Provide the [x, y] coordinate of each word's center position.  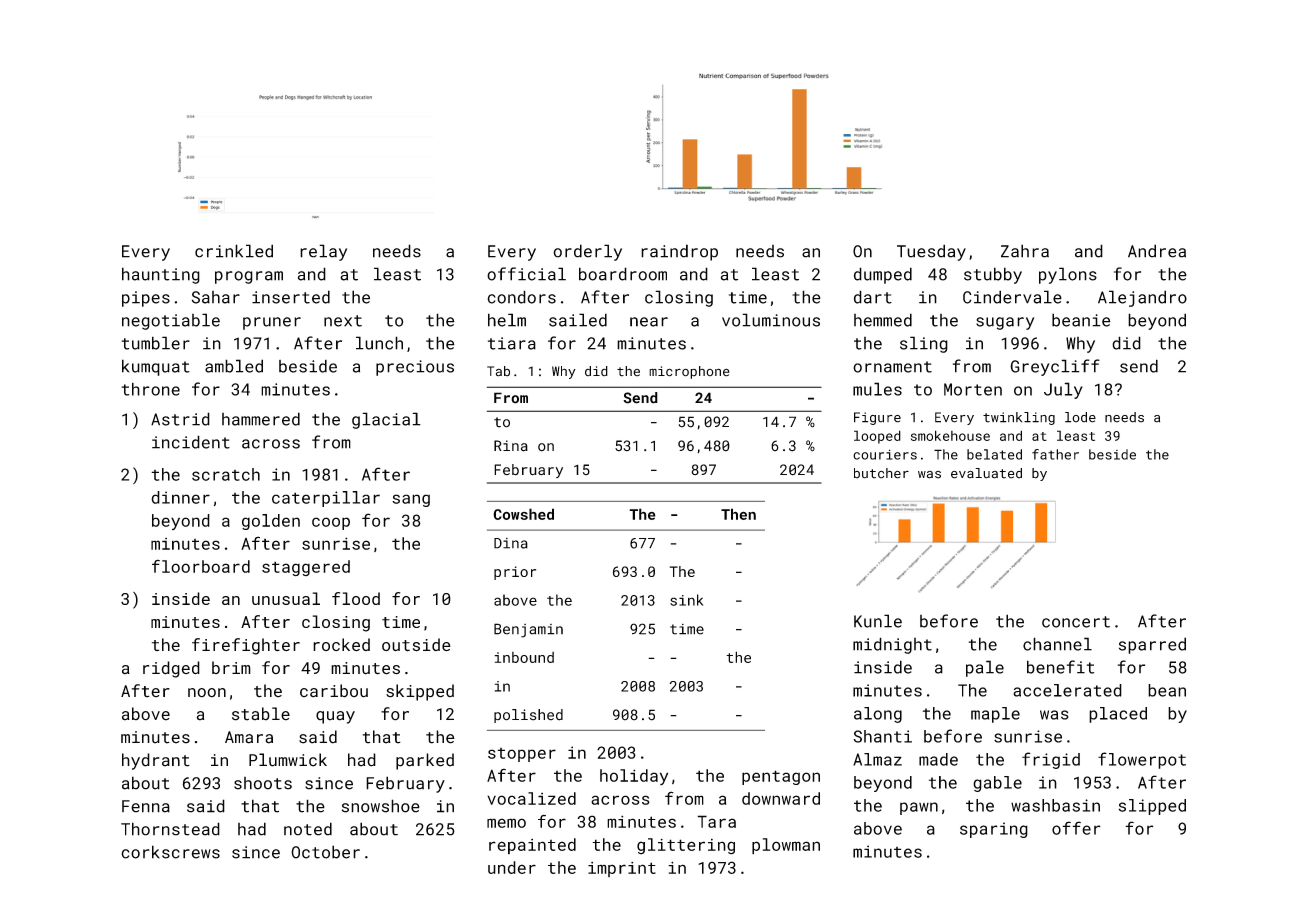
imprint [622, 869]
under [512, 867]
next [343, 321]
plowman [786, 846]
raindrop [679, 252]
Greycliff [1055, 367]
